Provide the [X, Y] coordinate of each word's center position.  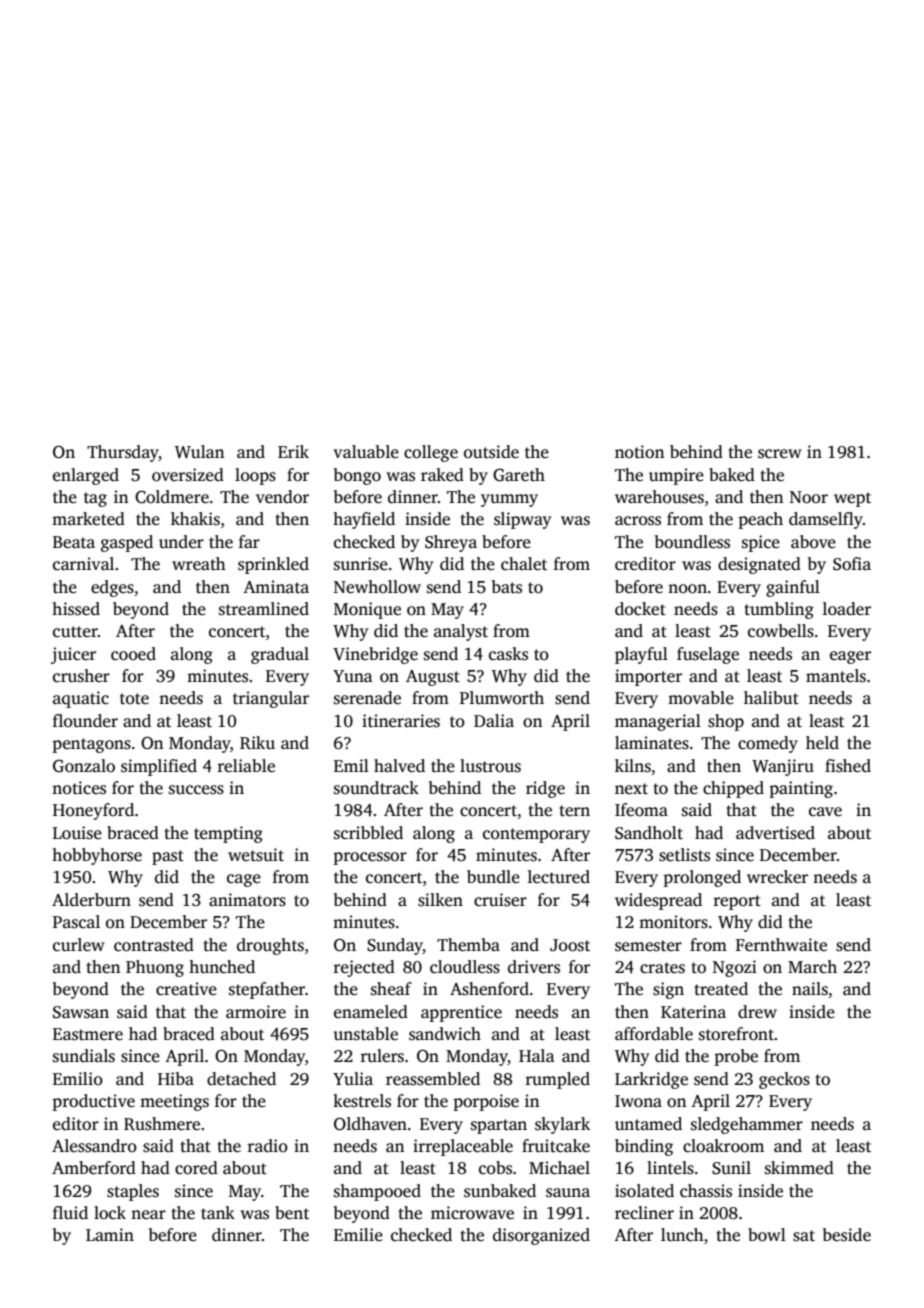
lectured [559, 877]
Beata [74, 542]
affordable [654, 1034]
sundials [84, 1056]
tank [218, 1212]
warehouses [659, 497]
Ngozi [735, 968]
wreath [199, 564]
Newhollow [377, 587]
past [168, 857]
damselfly [826, 520]
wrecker [777, 877]
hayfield [364, 520]
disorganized [541, 1236]
